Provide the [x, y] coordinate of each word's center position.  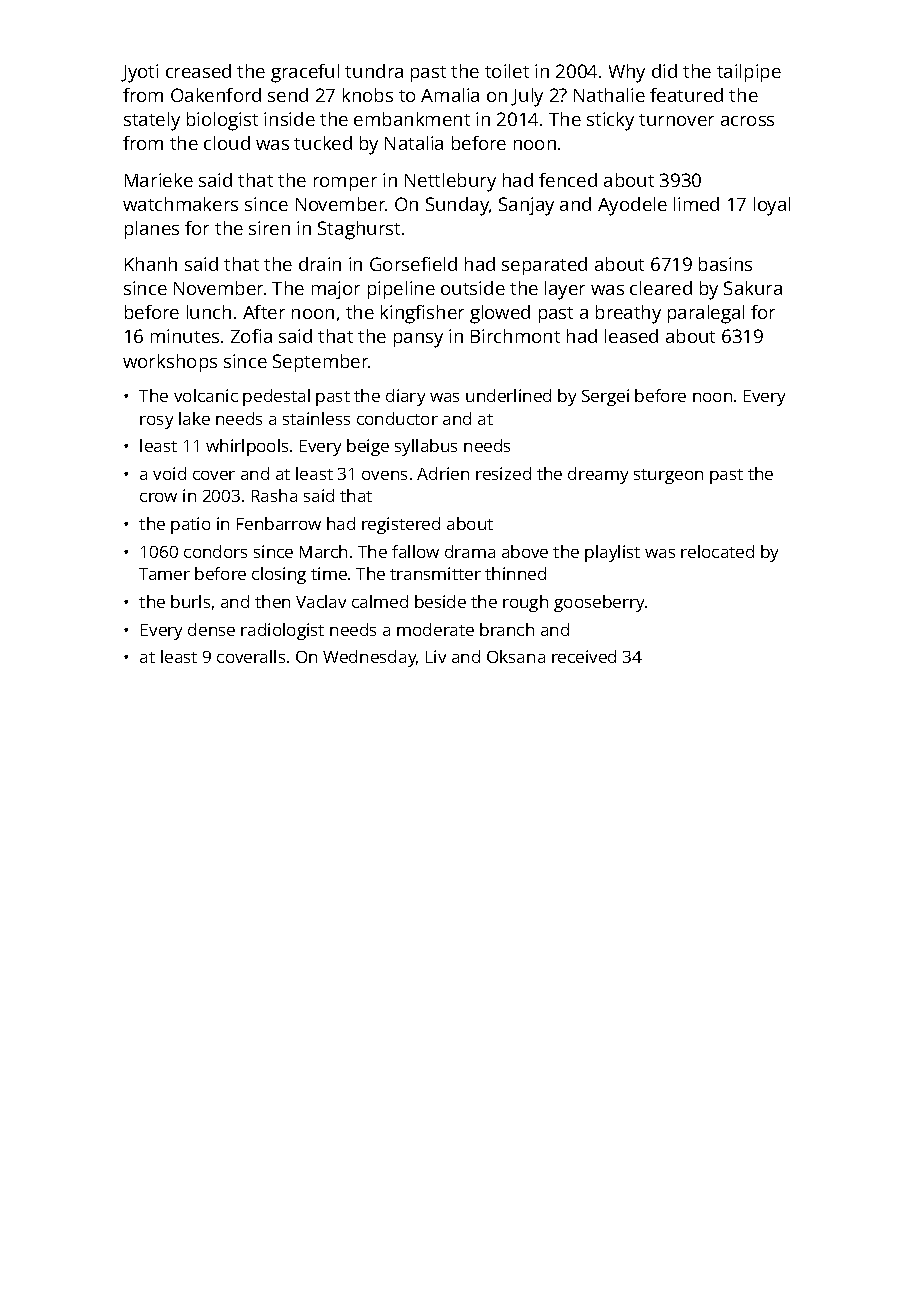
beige [368, 447]
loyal [772, 206]
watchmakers [180, 204]
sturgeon [668, 476]
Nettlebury [450, 182]
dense [211, 629]
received [584, 656]
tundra [374, 71]
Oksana [516, 656]
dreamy [598, 475]
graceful [305, 73]
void [169, 473]
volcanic [206, 395]
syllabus [426, 447]
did [664, 71]
